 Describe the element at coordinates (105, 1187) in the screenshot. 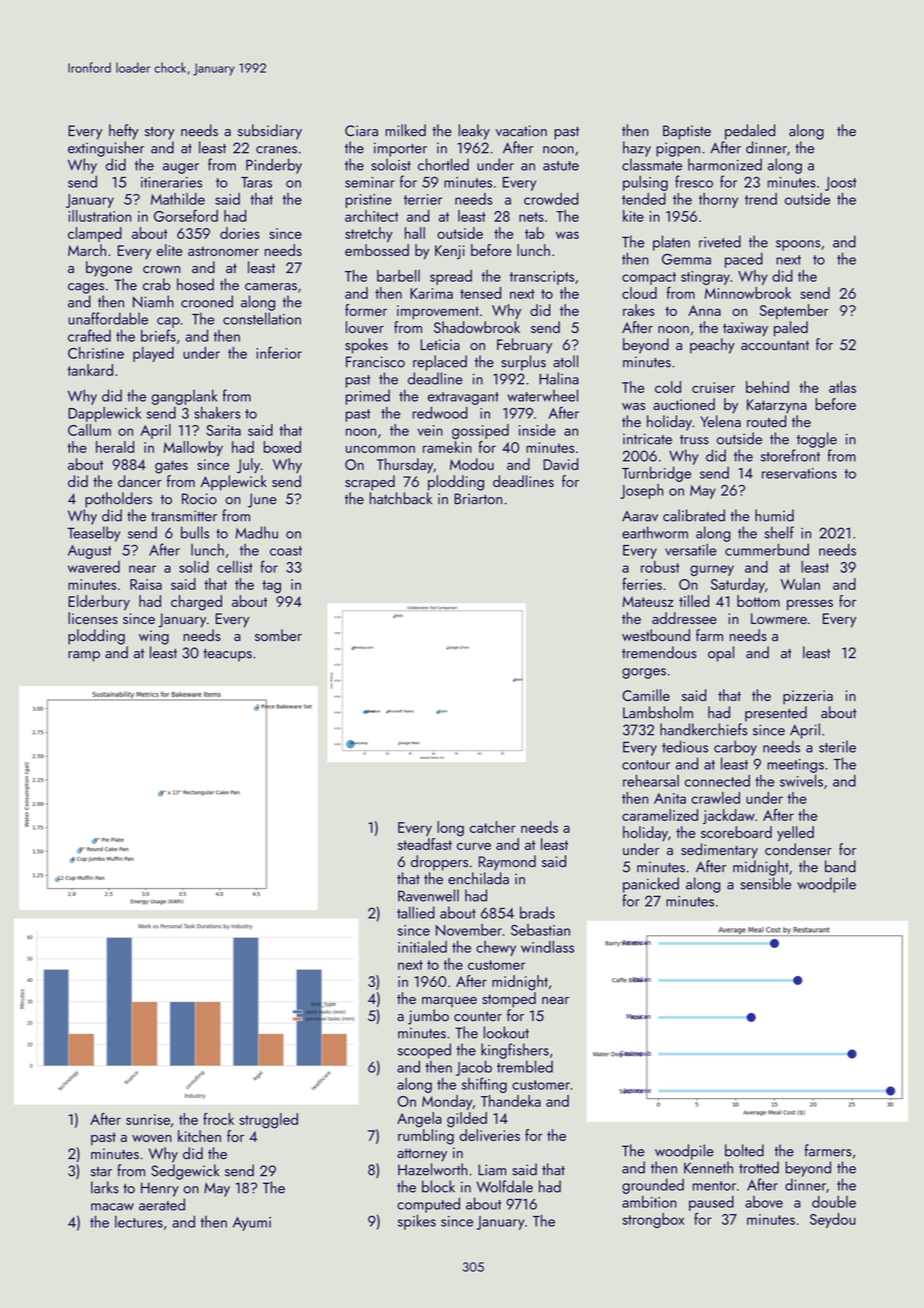

I see `larks` at that location.
